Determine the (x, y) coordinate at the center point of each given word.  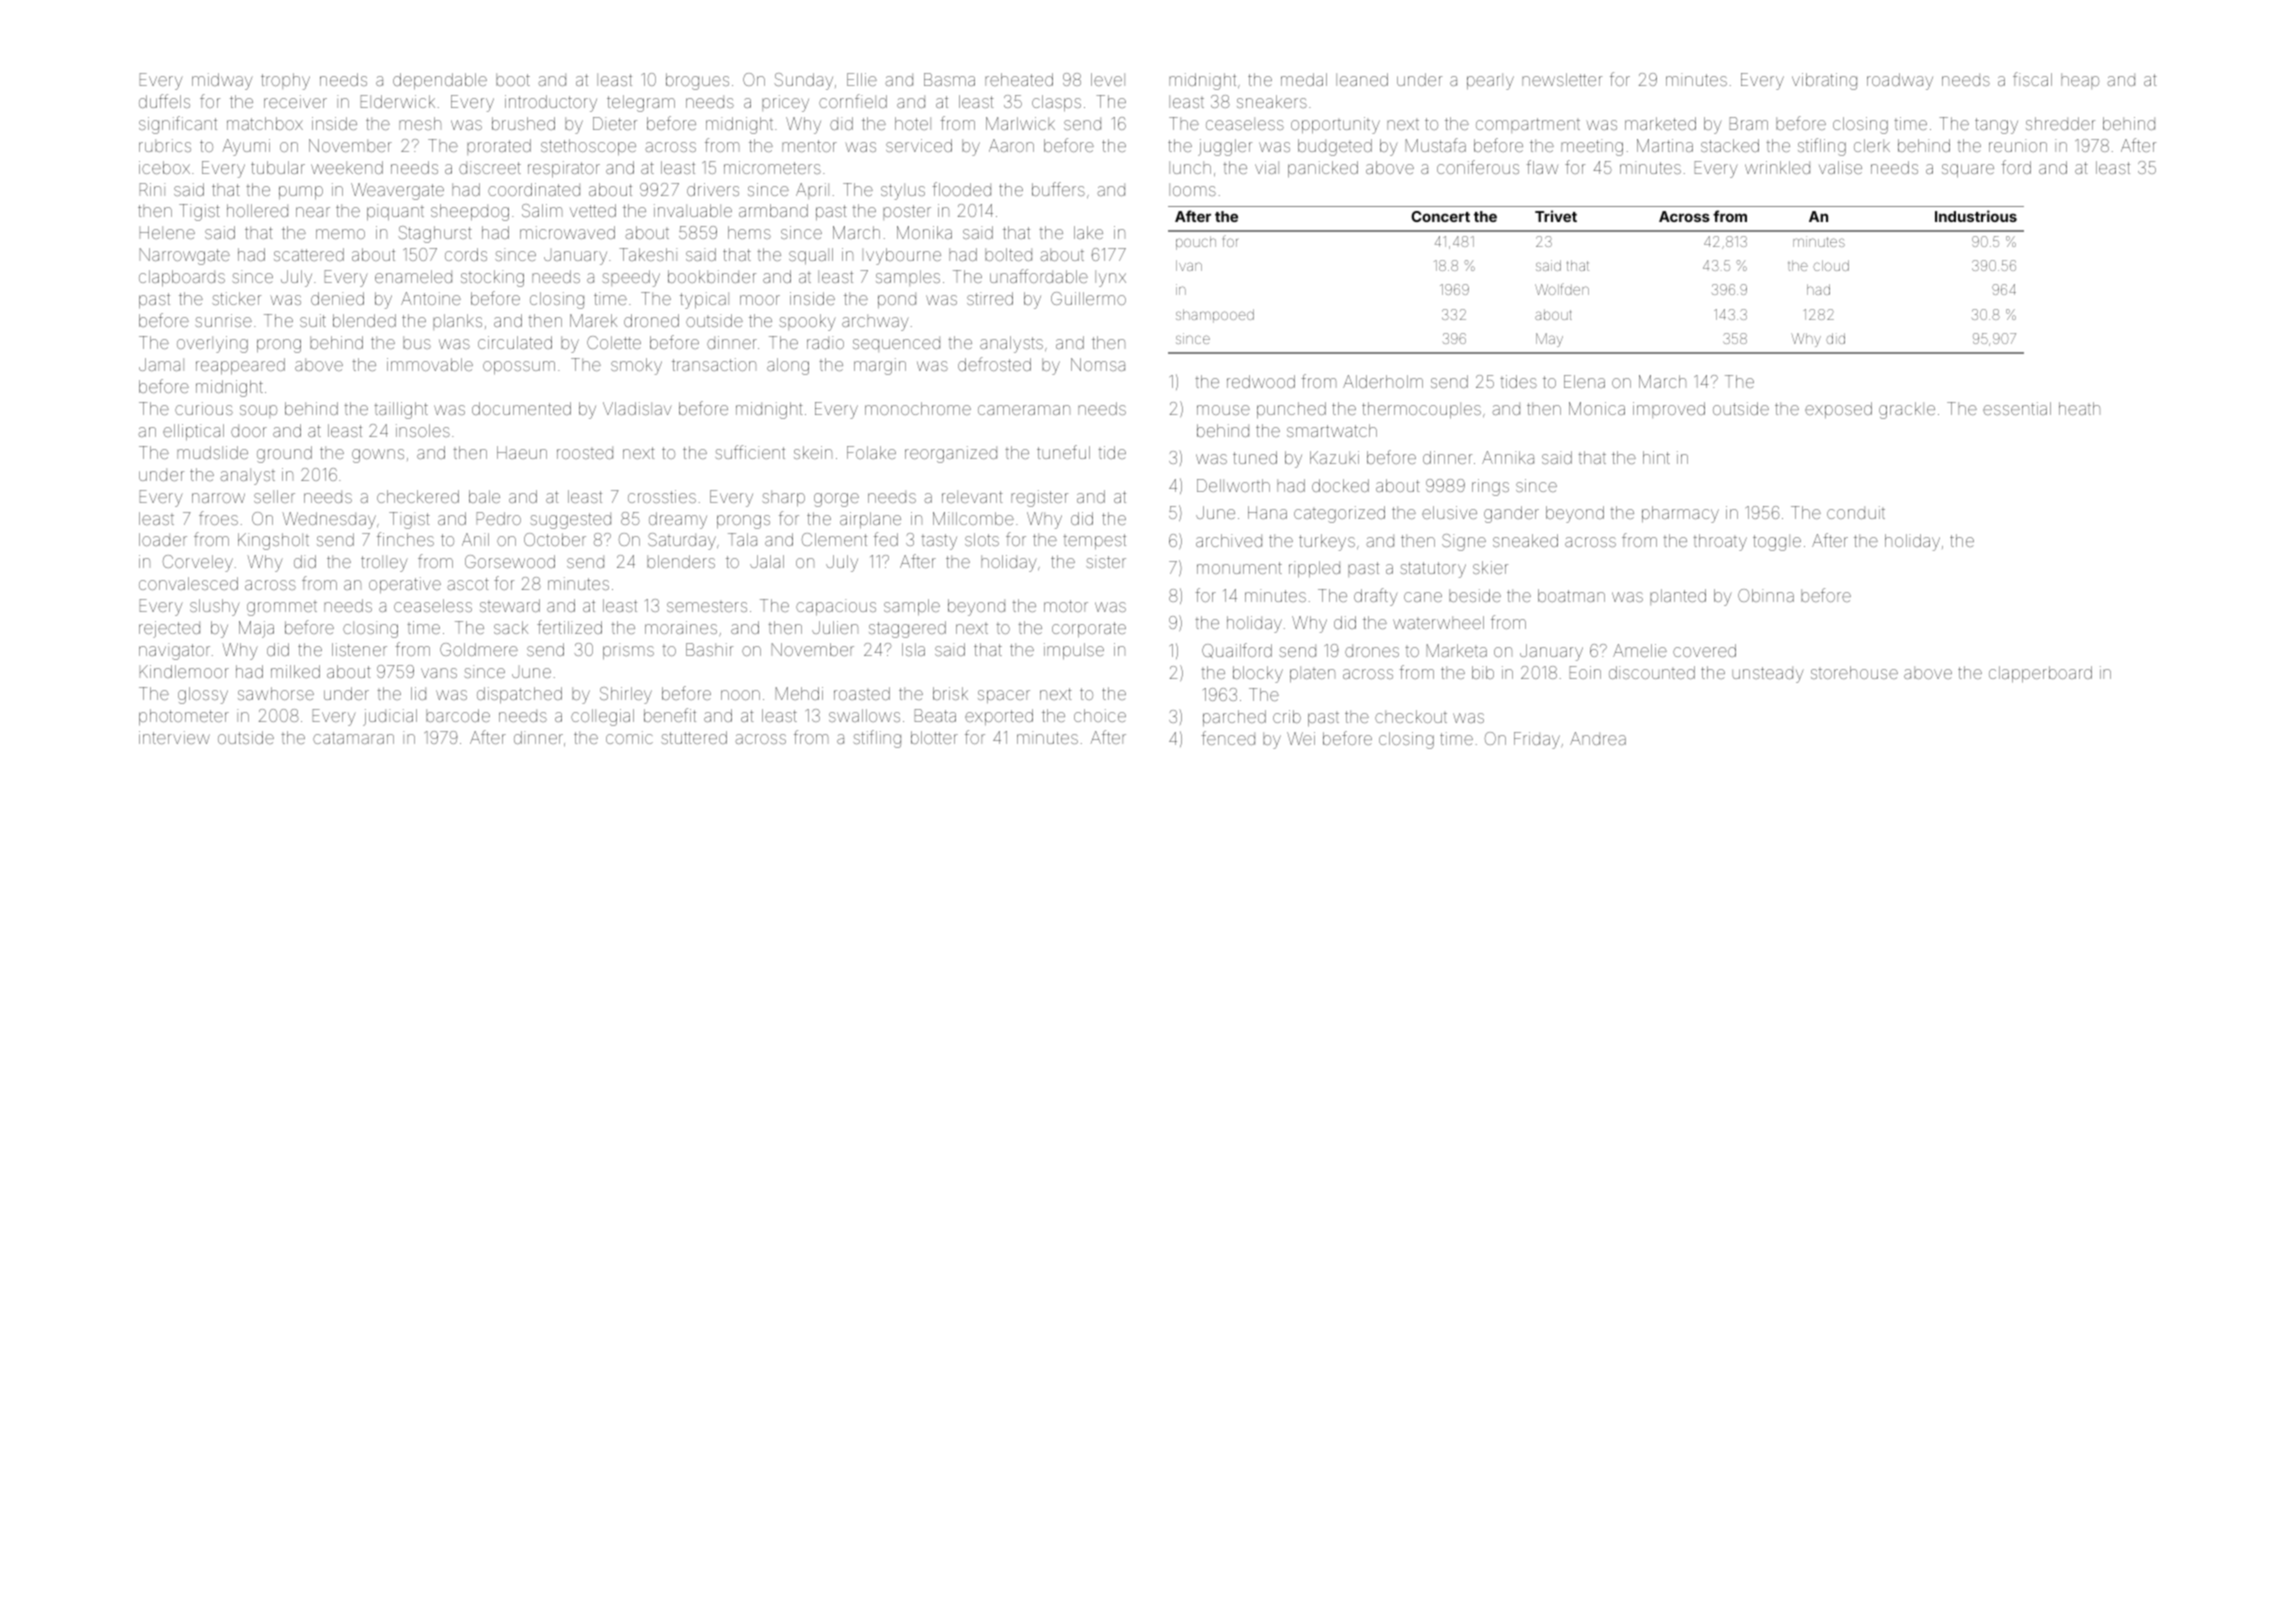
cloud (1831, 265)
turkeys (1327, 542)
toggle (1777, 542)
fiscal (2032, 79)
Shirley (626, 695)
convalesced (188, 583)
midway (222, 81)
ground (284, 454)
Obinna (1766, 595)
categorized (1339, 514)
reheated (1019, 79)
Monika (924, 232)
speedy (631, 278)
